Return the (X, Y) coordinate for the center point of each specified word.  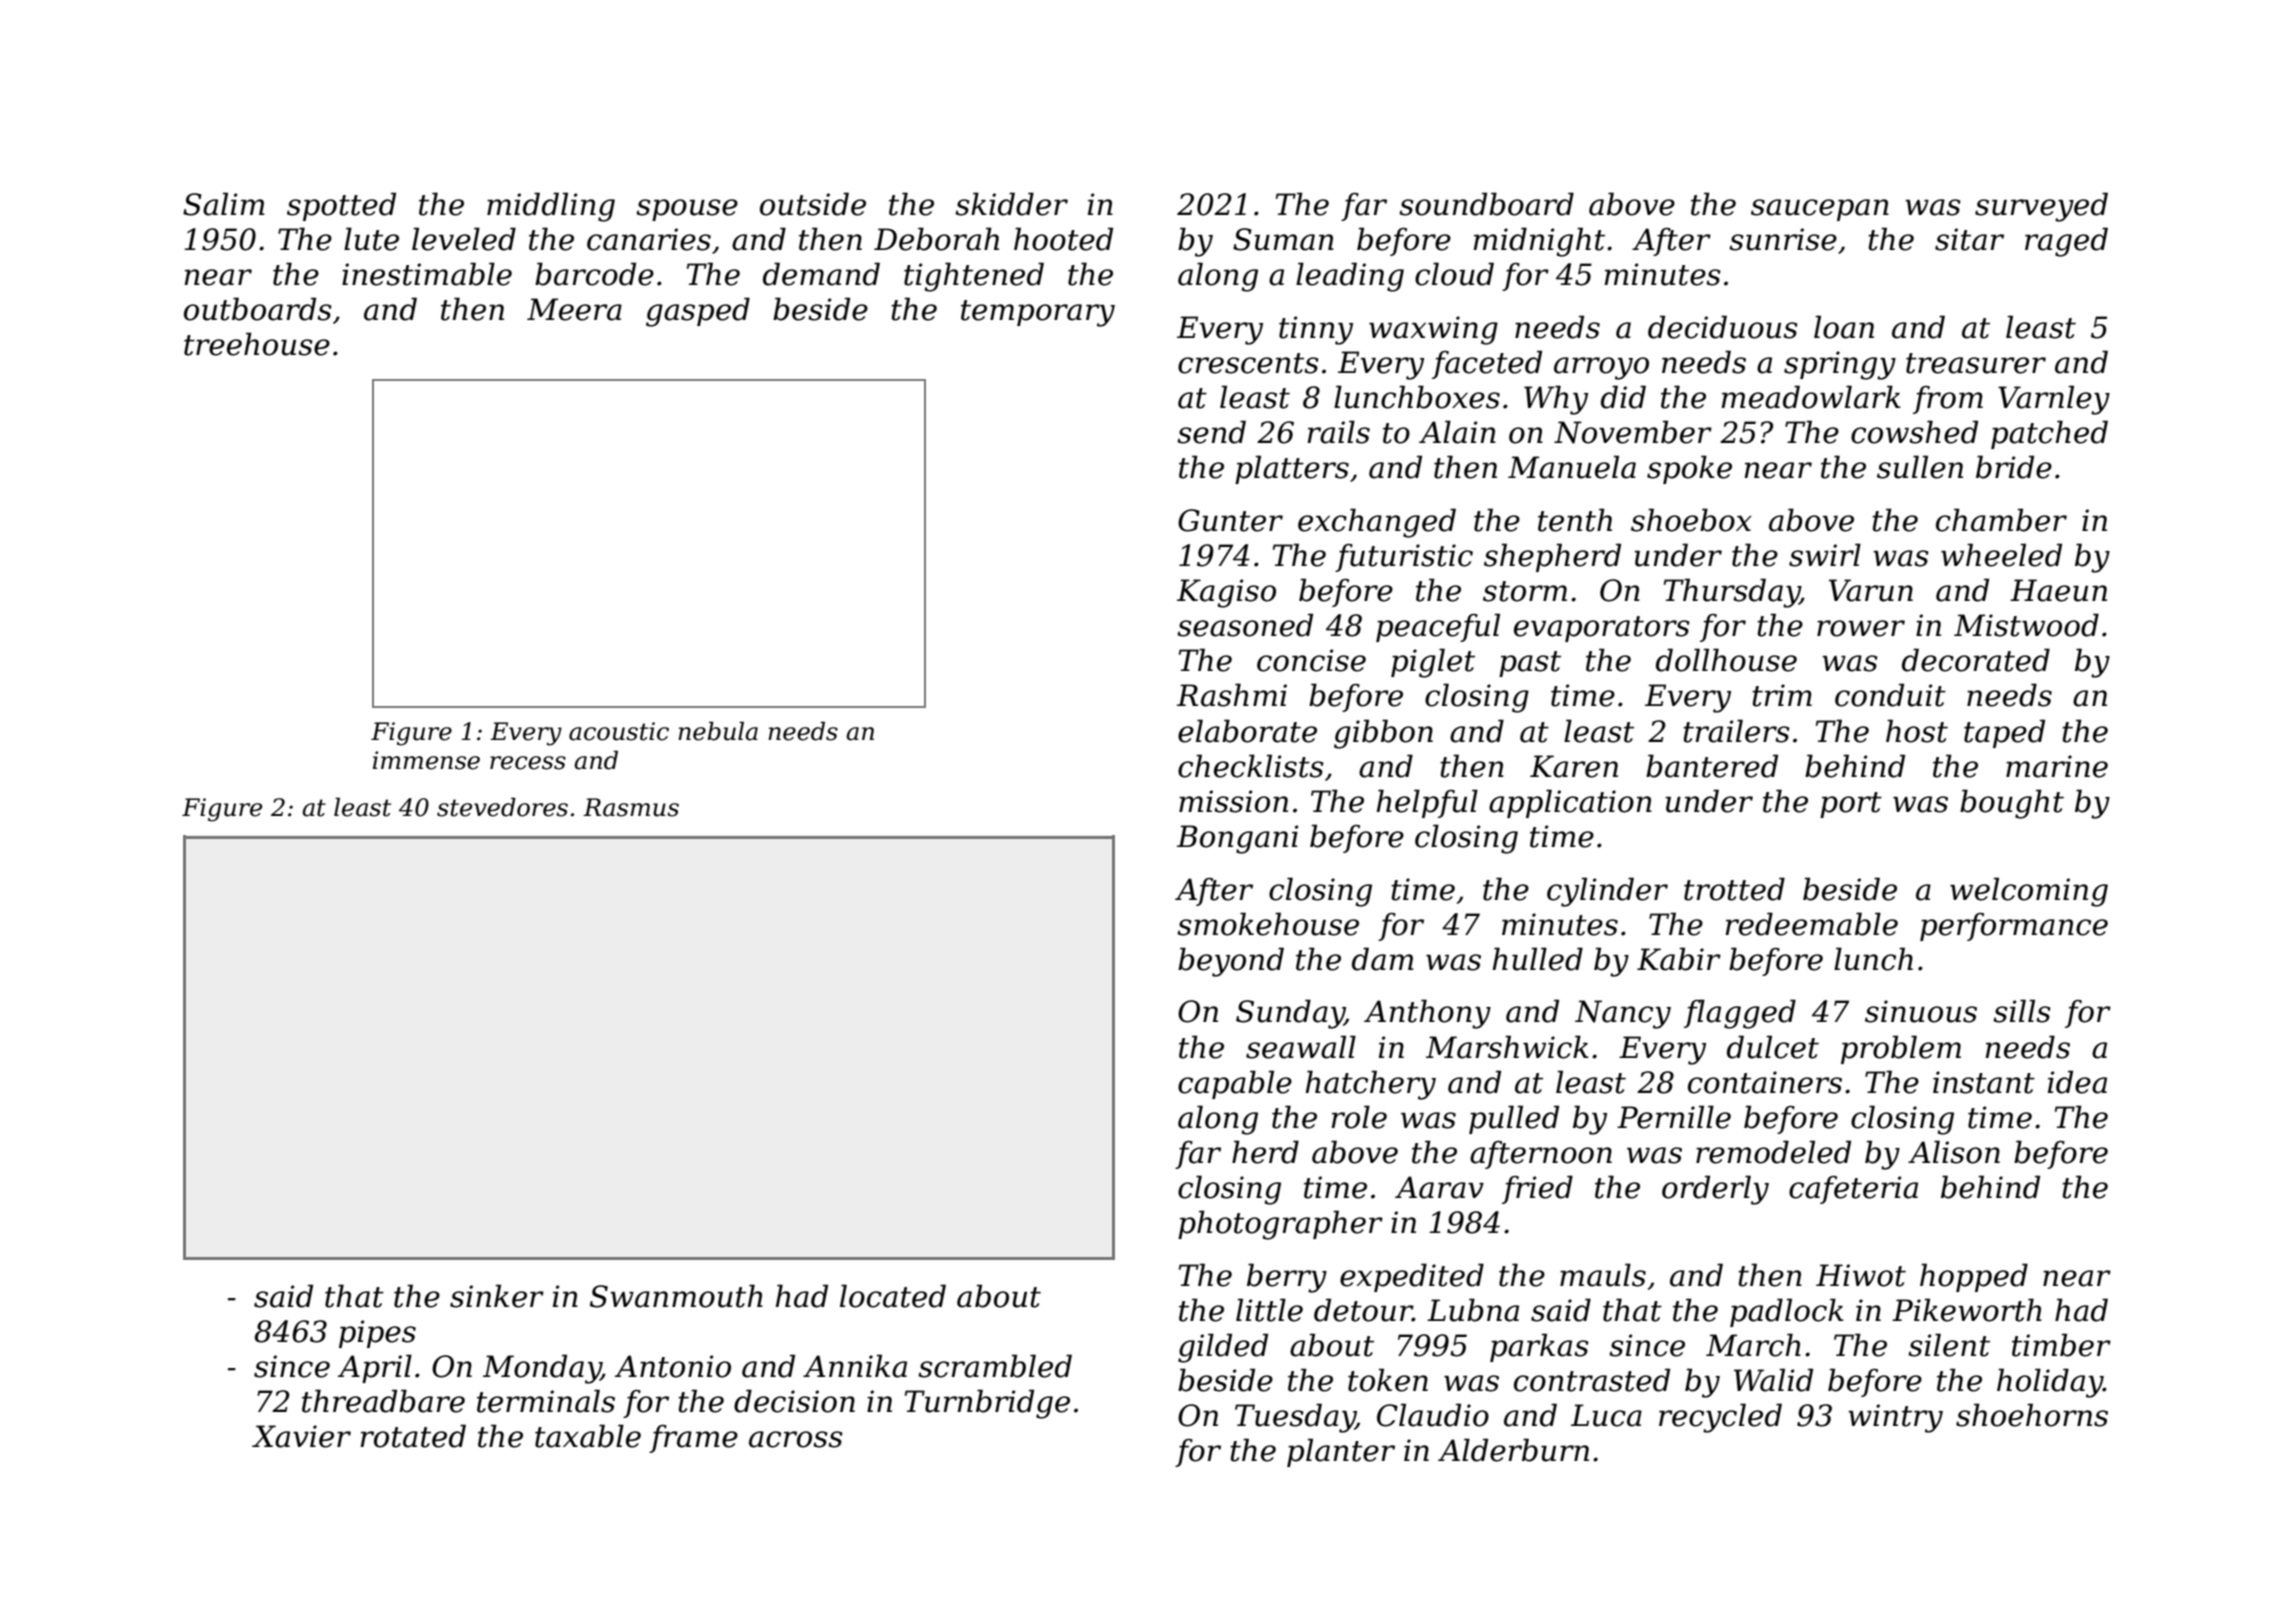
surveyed (2041, 207)
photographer (1280, 1225)
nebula (718, 731)
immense (426, 760)
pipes (377, 1334)
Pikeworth (1967, 1310)
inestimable (427, 274)
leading (1350, 277)
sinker (497, 1296)
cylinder (1607, 892)
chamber (2001, 520)
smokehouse (1268, 924)
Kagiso (1226, 593)
